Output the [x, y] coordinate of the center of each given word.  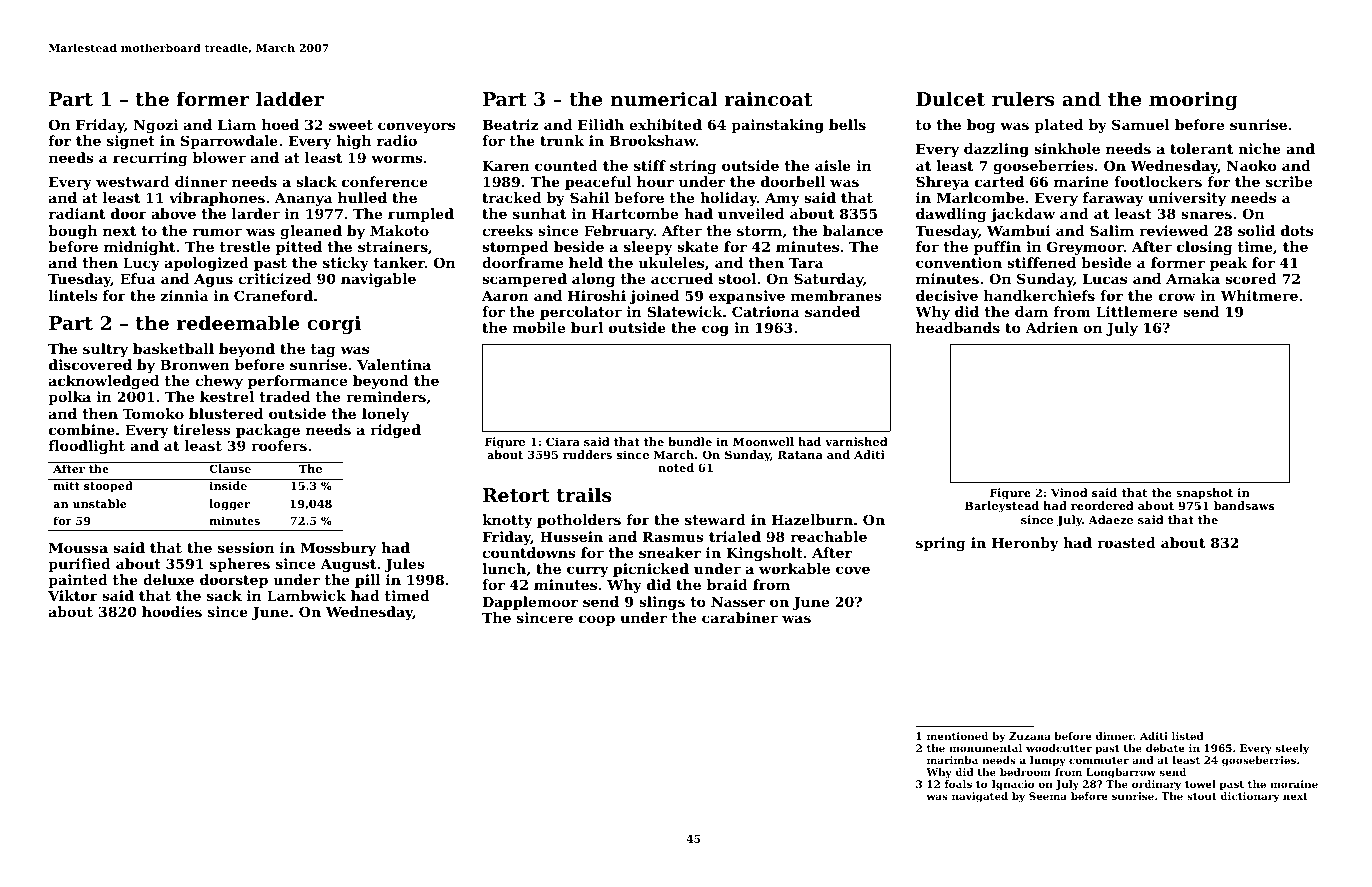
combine [82, 429]
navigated [980, 797]
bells [847, 124]
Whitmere [1259, 295]
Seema [1048, 796]
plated [1058, 126]
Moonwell [763, 441]
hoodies [172, 611]
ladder [290, 98]
